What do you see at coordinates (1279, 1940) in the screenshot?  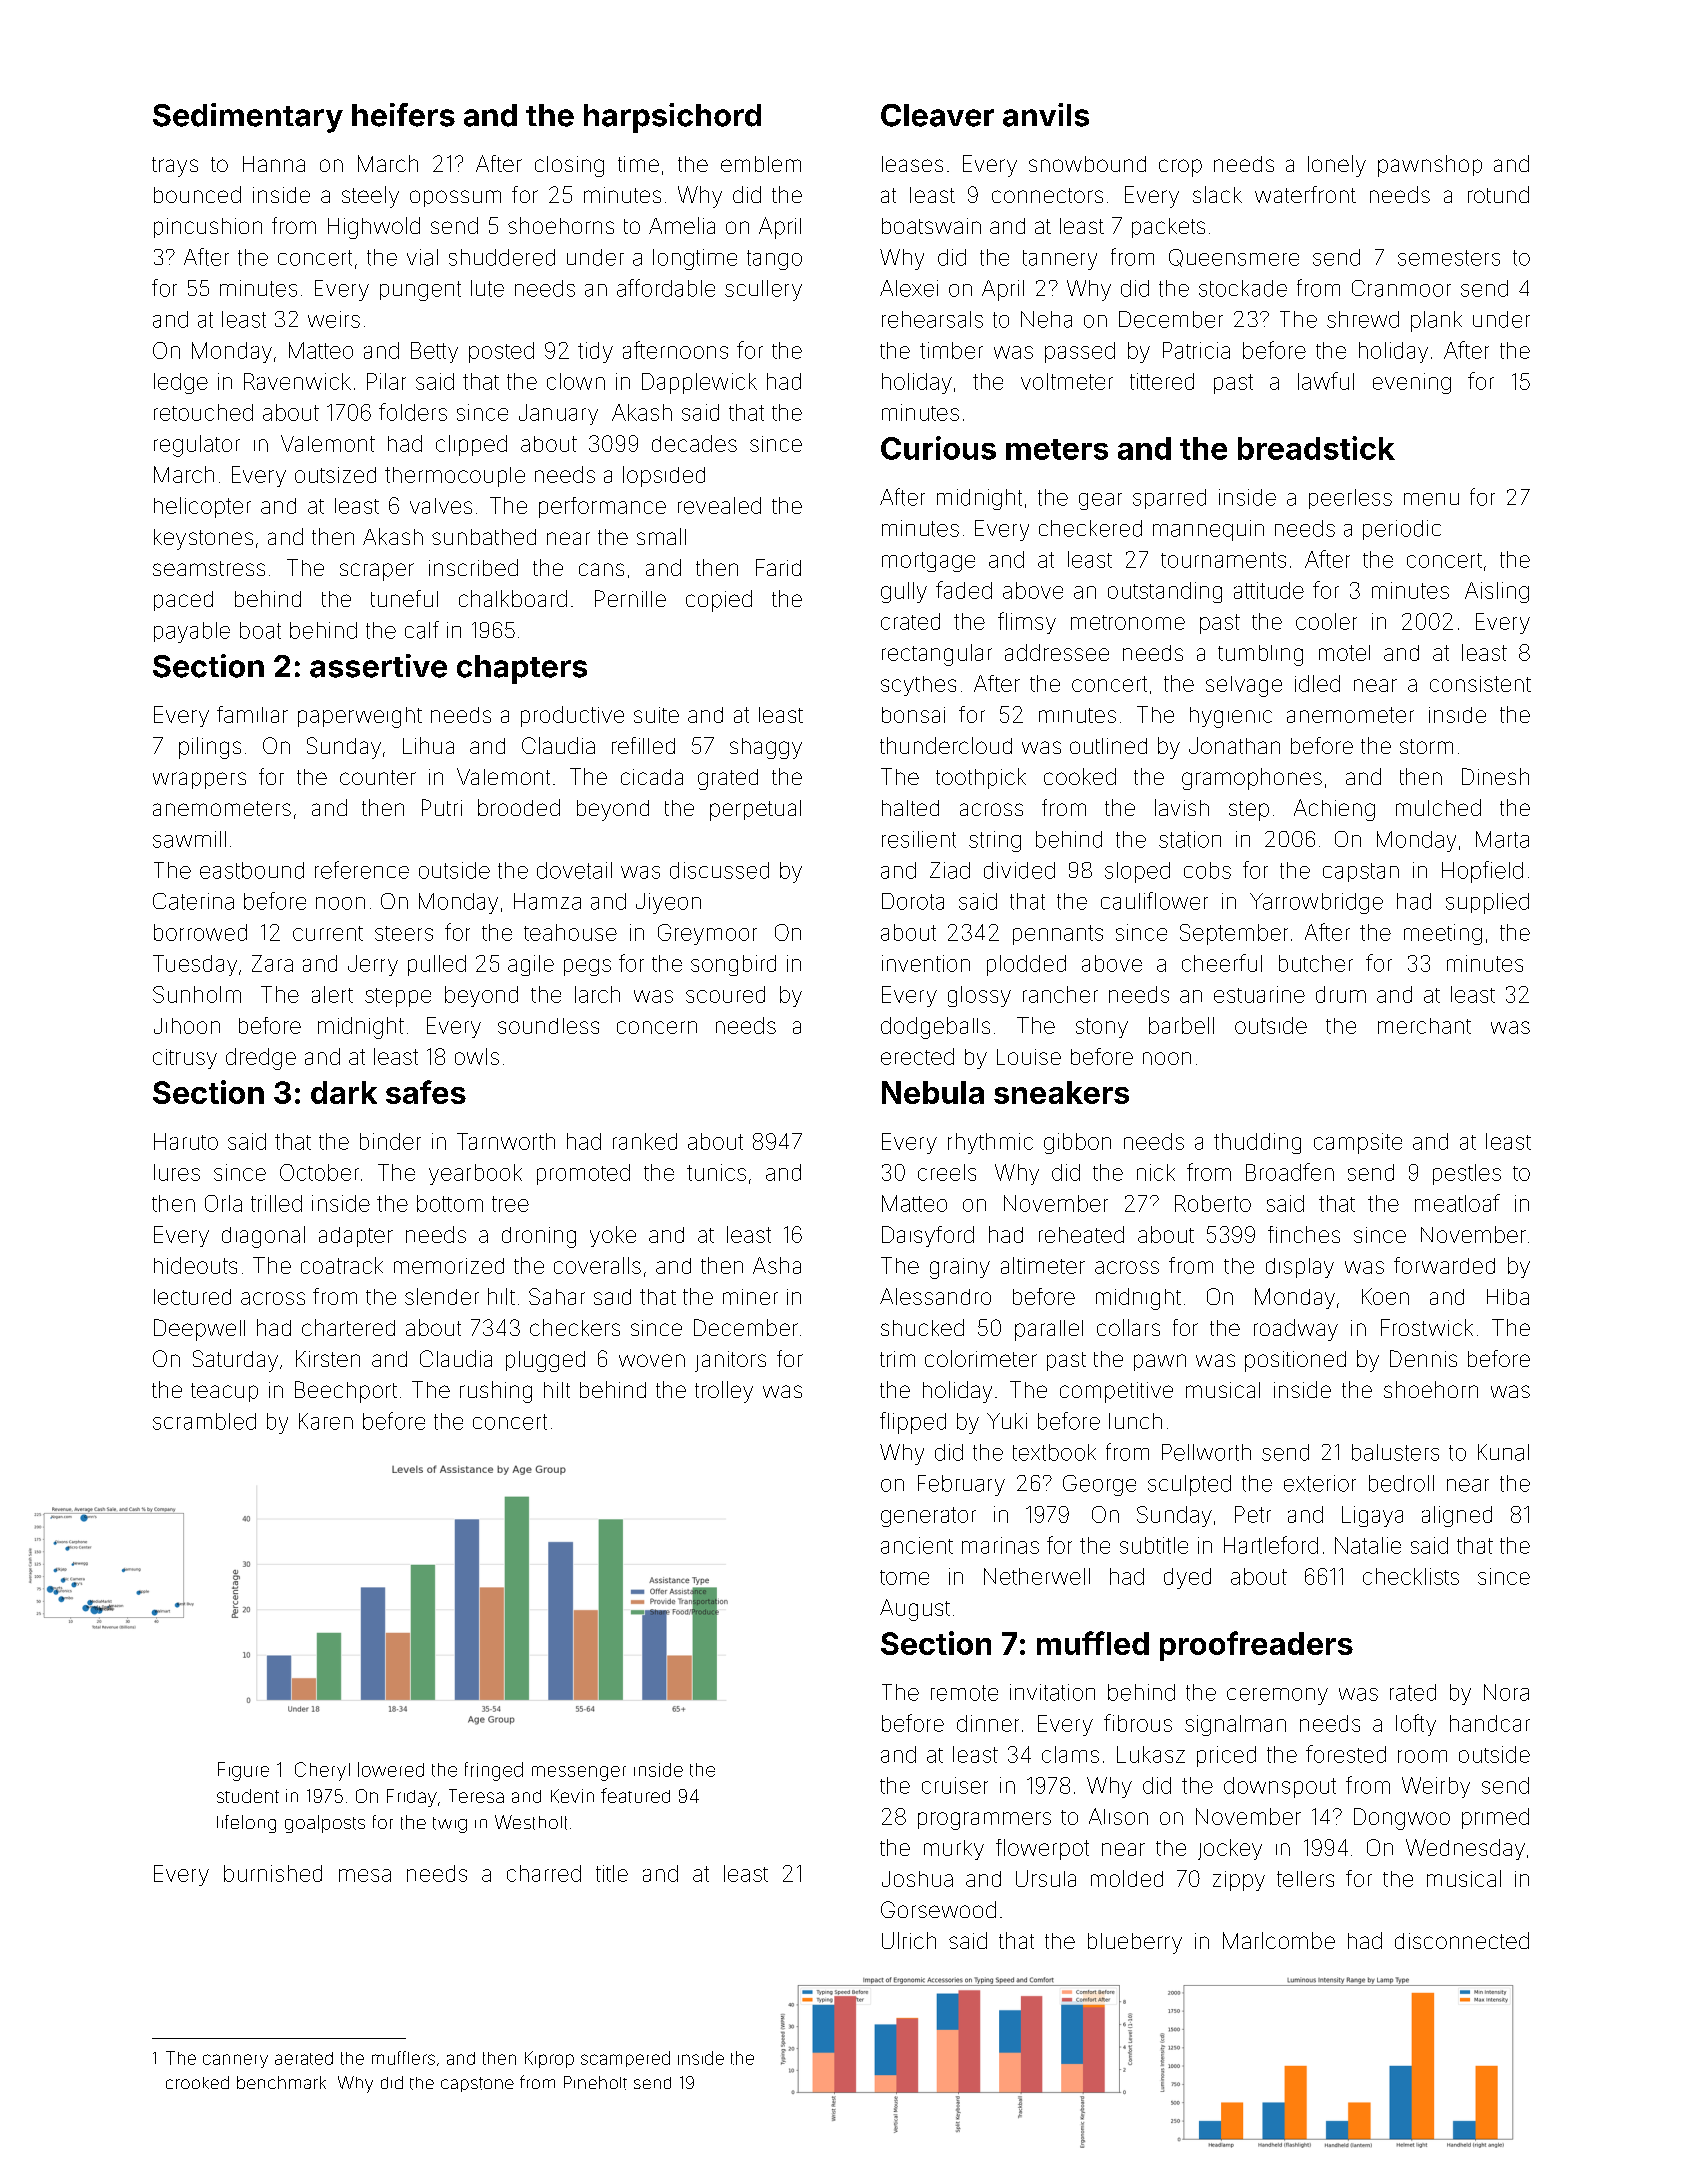 I see `Marlcombe` at bounding box center [1279, 1940].
